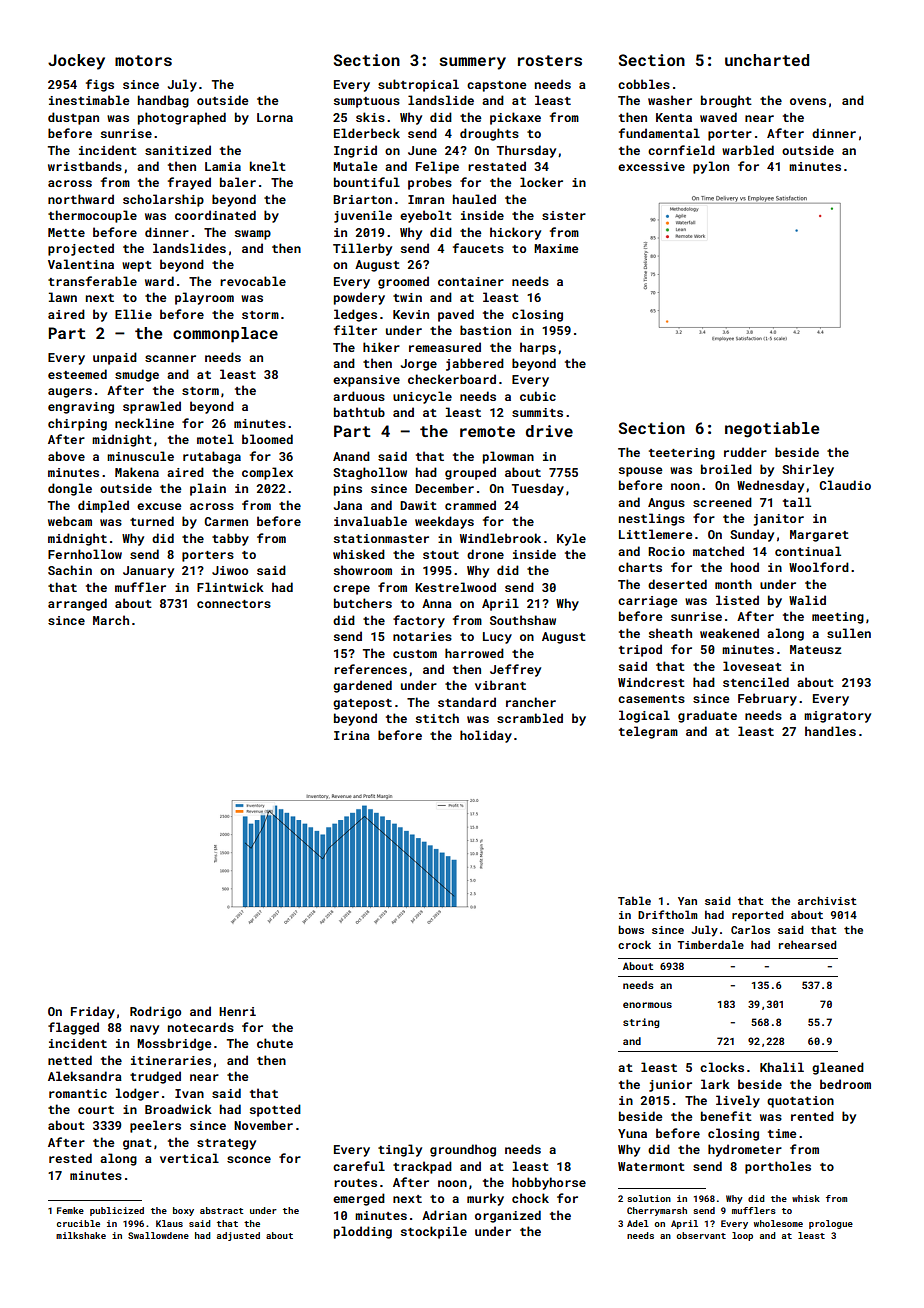 Image resolution: width=924 pixels, height=1308 pixels. What do you see at coordinates (370, 473) in the screenshot?
I see `Staghollow` at bounding box center [370, 473].
